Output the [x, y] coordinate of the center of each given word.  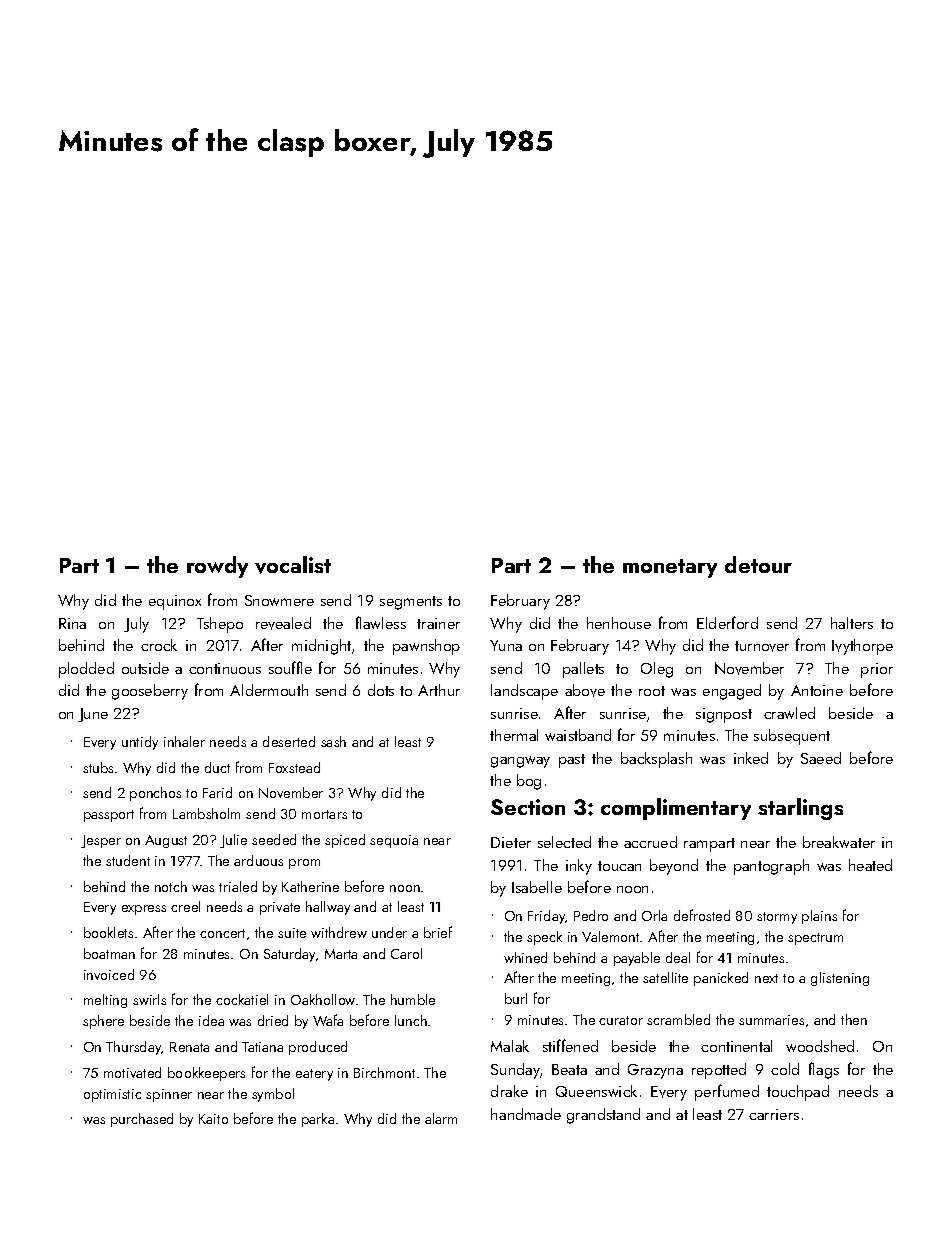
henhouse [619, 623]
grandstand [603, 1116]
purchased [142, 1120]
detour [758, 564]
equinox [175, 602]
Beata [569, 1069]
